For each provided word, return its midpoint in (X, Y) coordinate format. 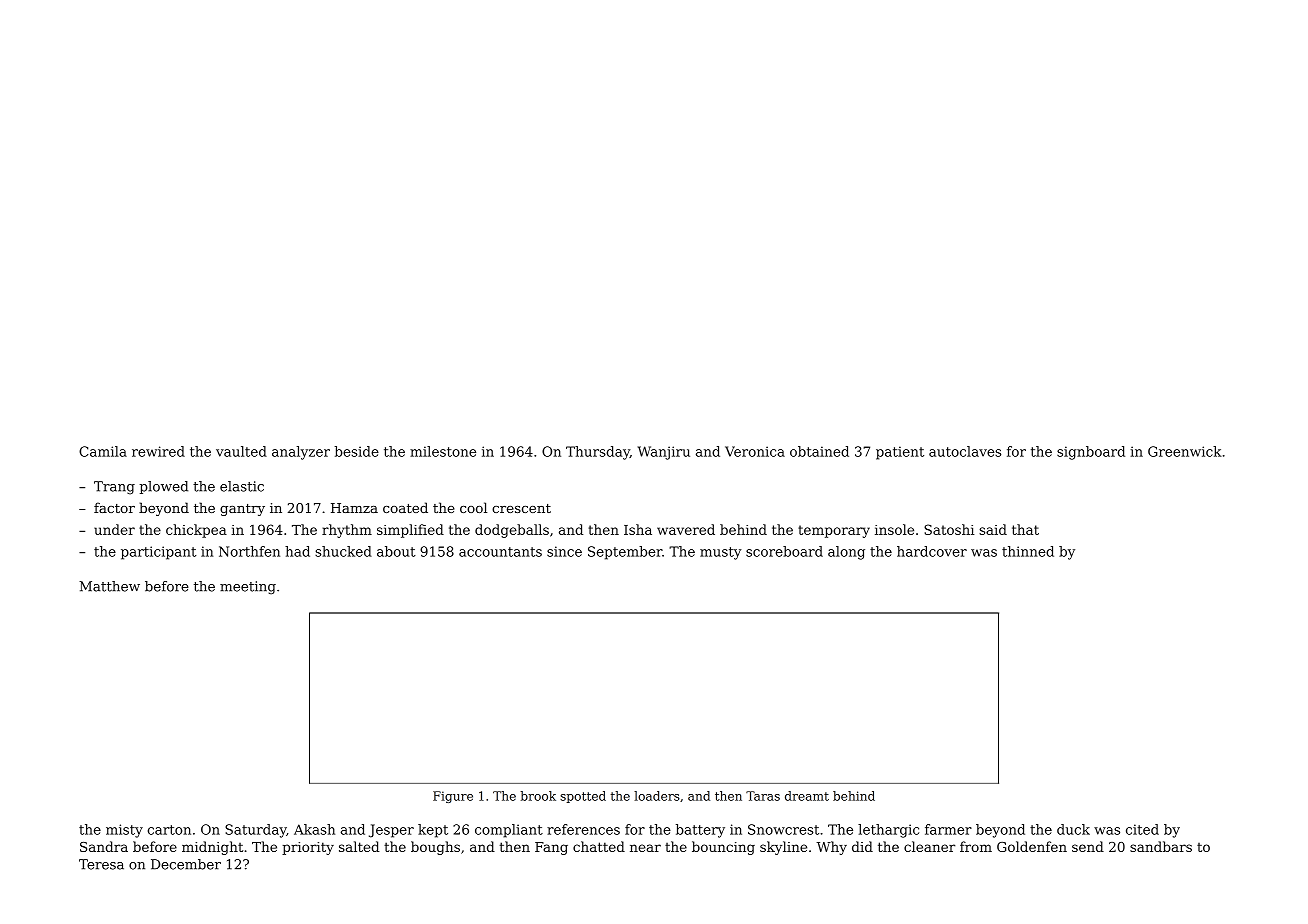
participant (158, 553)
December (186, 864)
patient (900, 453)
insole (894, 529)
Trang (114, 488)
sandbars (1161, 846)
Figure (453, 797)
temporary (834, 531)
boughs (435, 848)
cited (1142, 829)
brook (538, 796)
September (625, 553)
